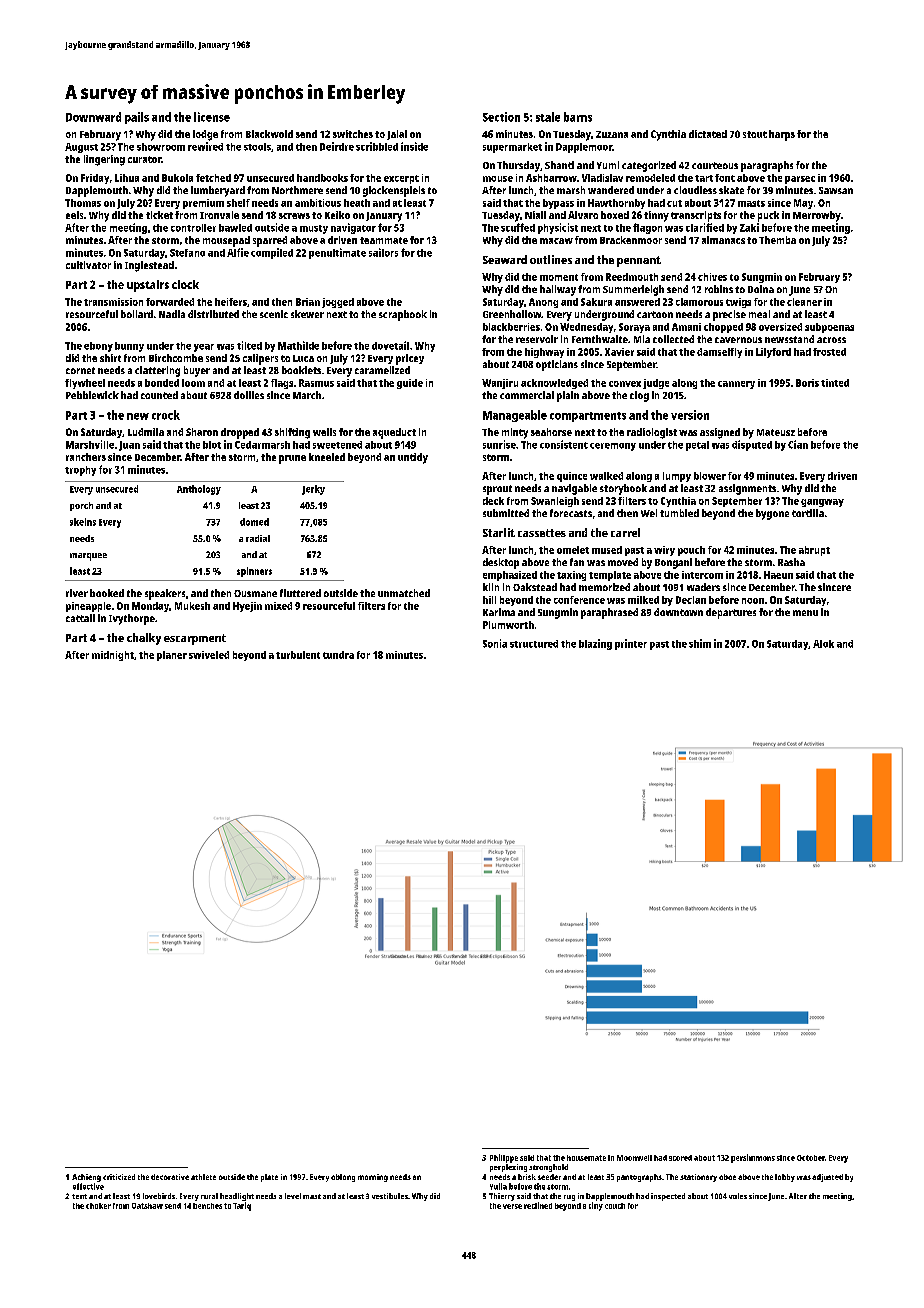 The height and width of the screenshot is (1308, 924). What do you see at coordinates (805, 613) in the screenshot?
I see `menu` at bounding box center [805, 613].
